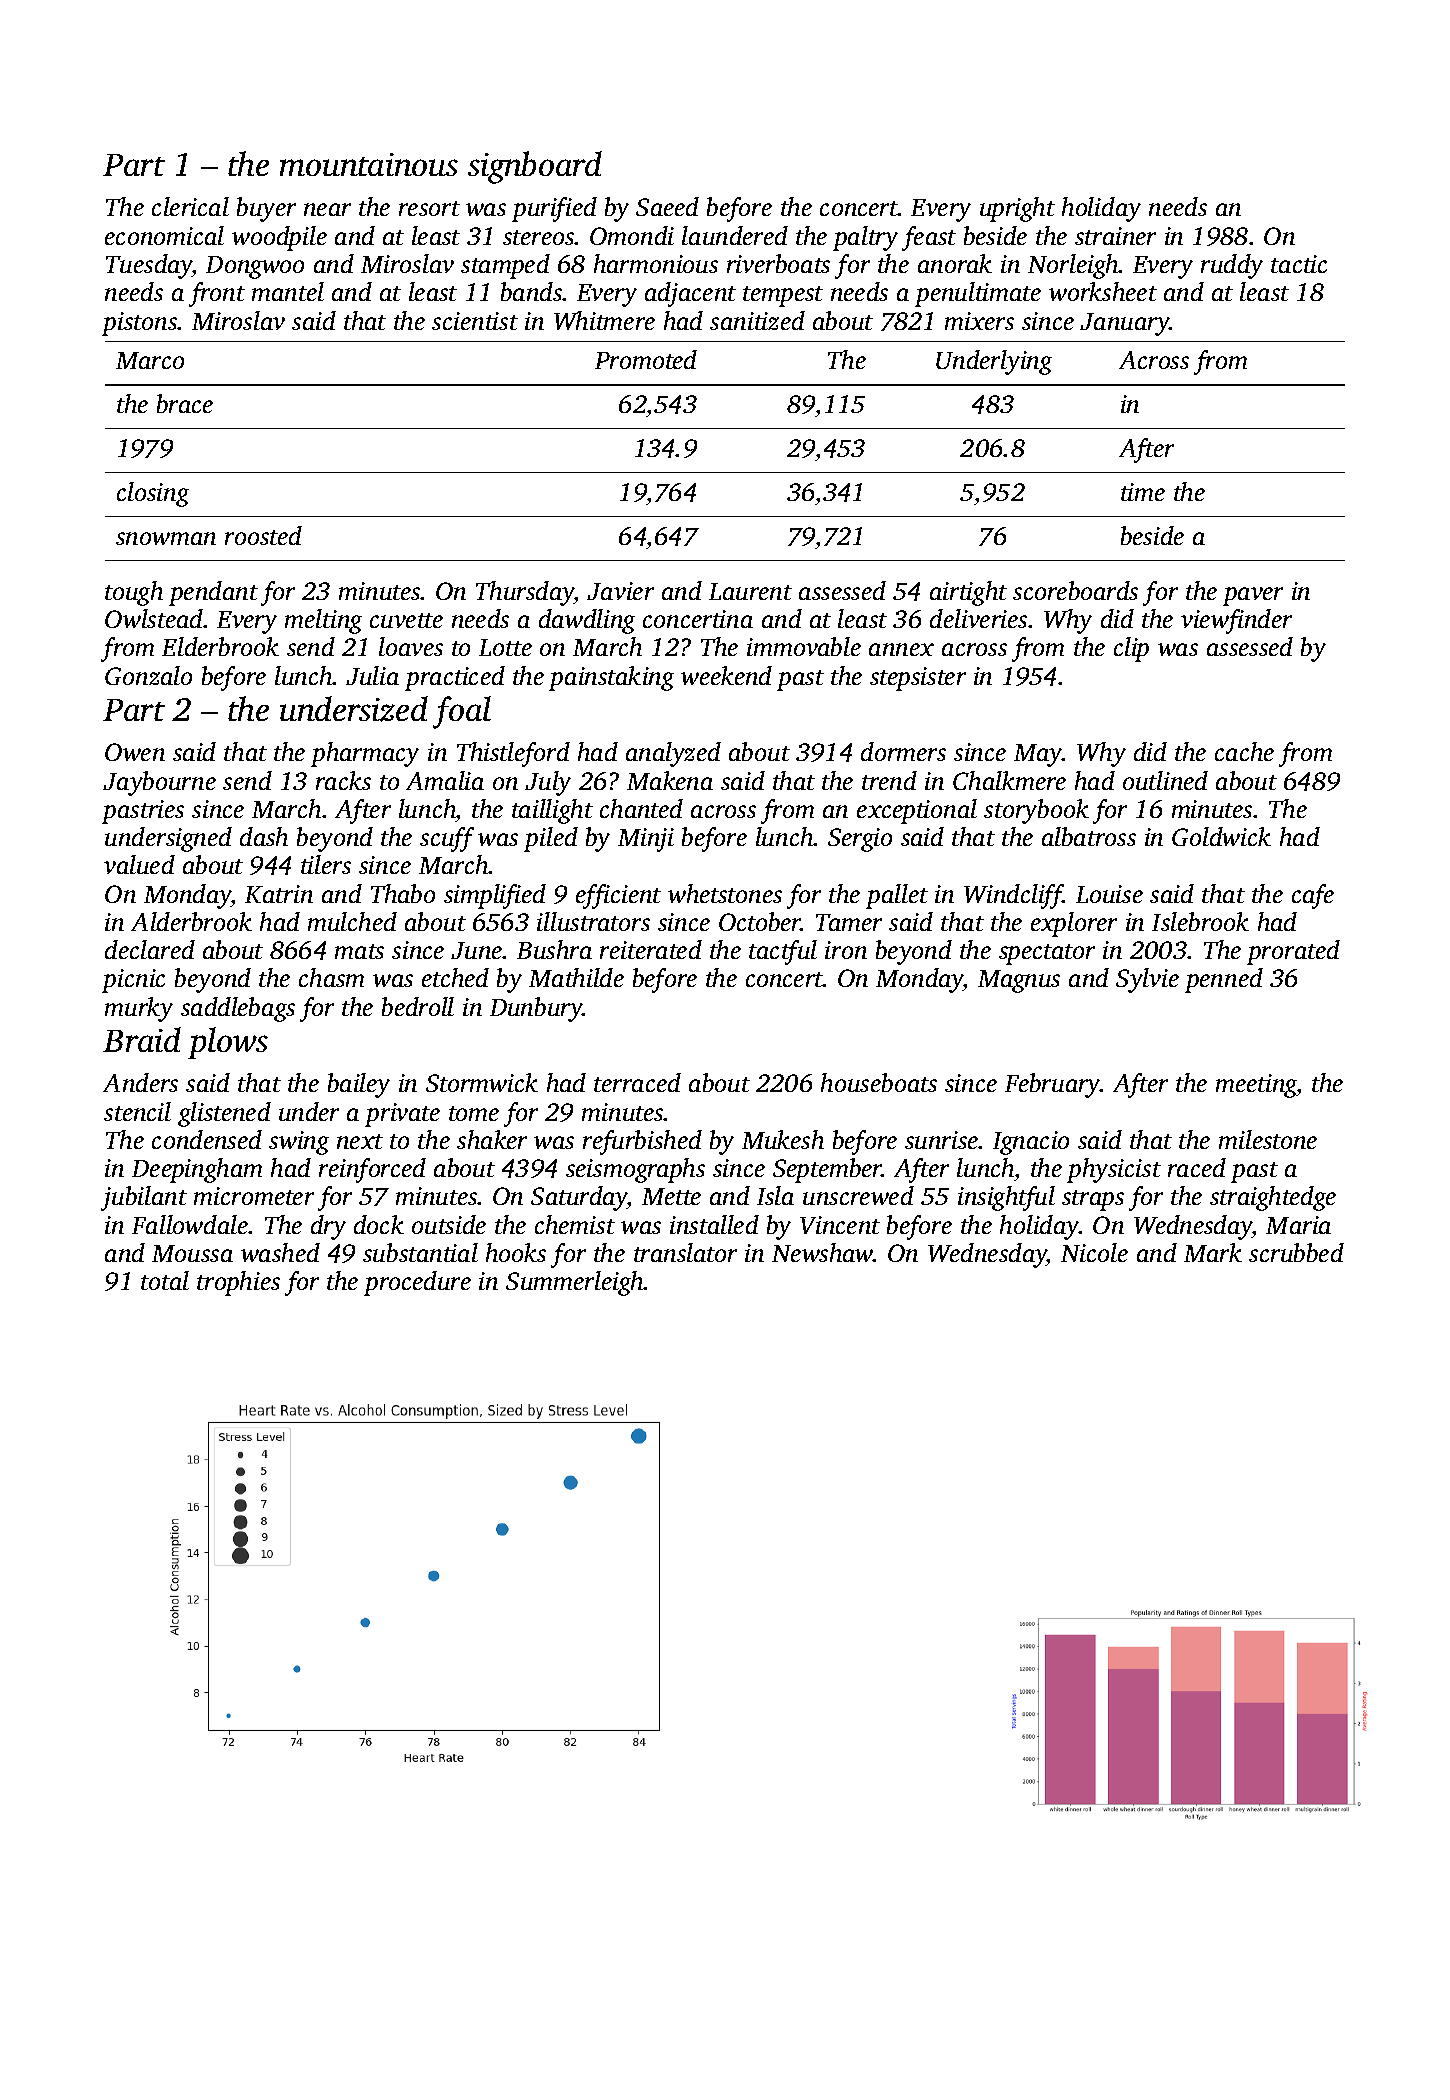 The image size is (1450, 2100). Describe the element at coordinates (1013, 896) in the image. I see `Windcliff` at that location.
